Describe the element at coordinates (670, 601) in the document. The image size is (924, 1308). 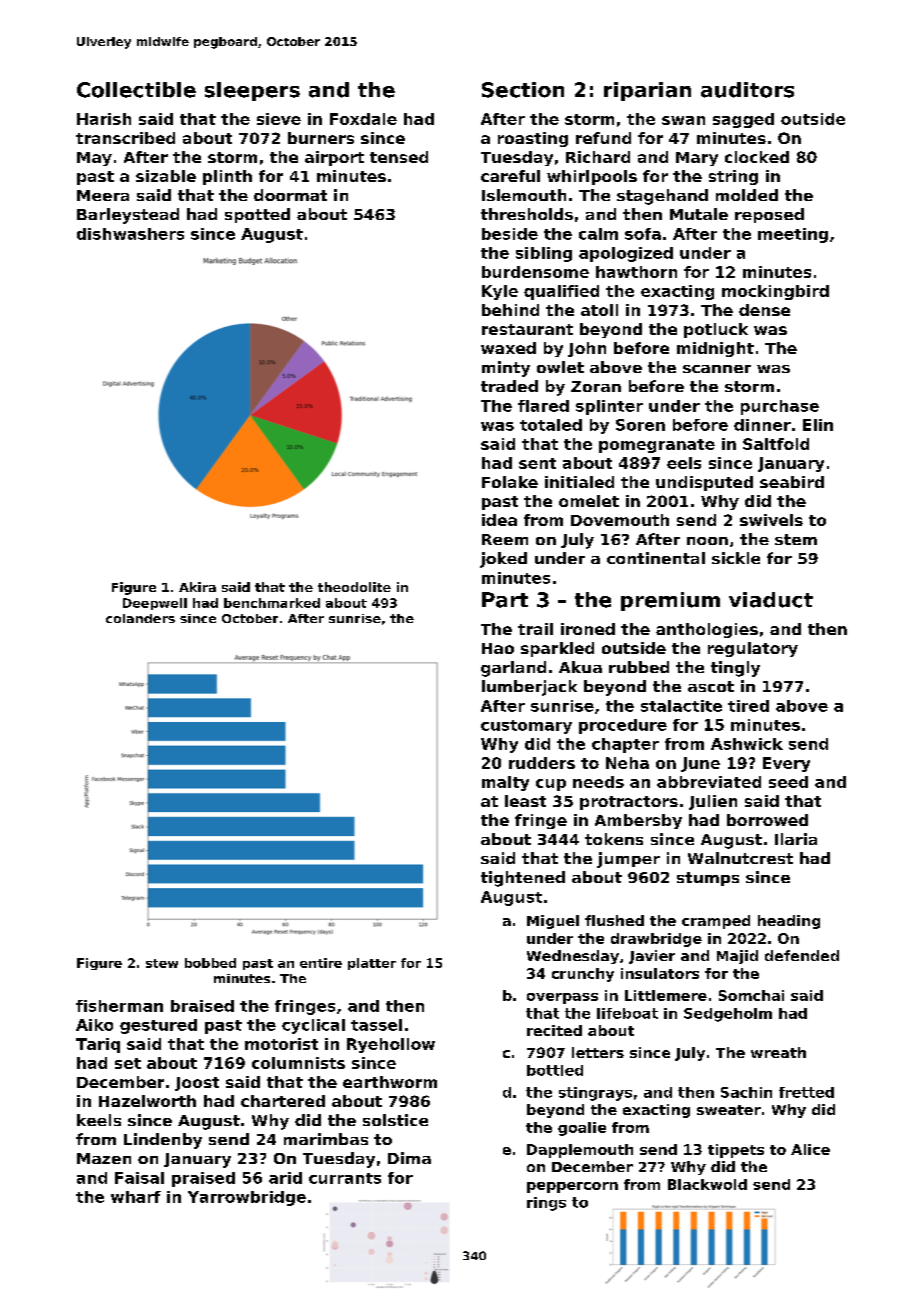
I see `premium` at that location.
